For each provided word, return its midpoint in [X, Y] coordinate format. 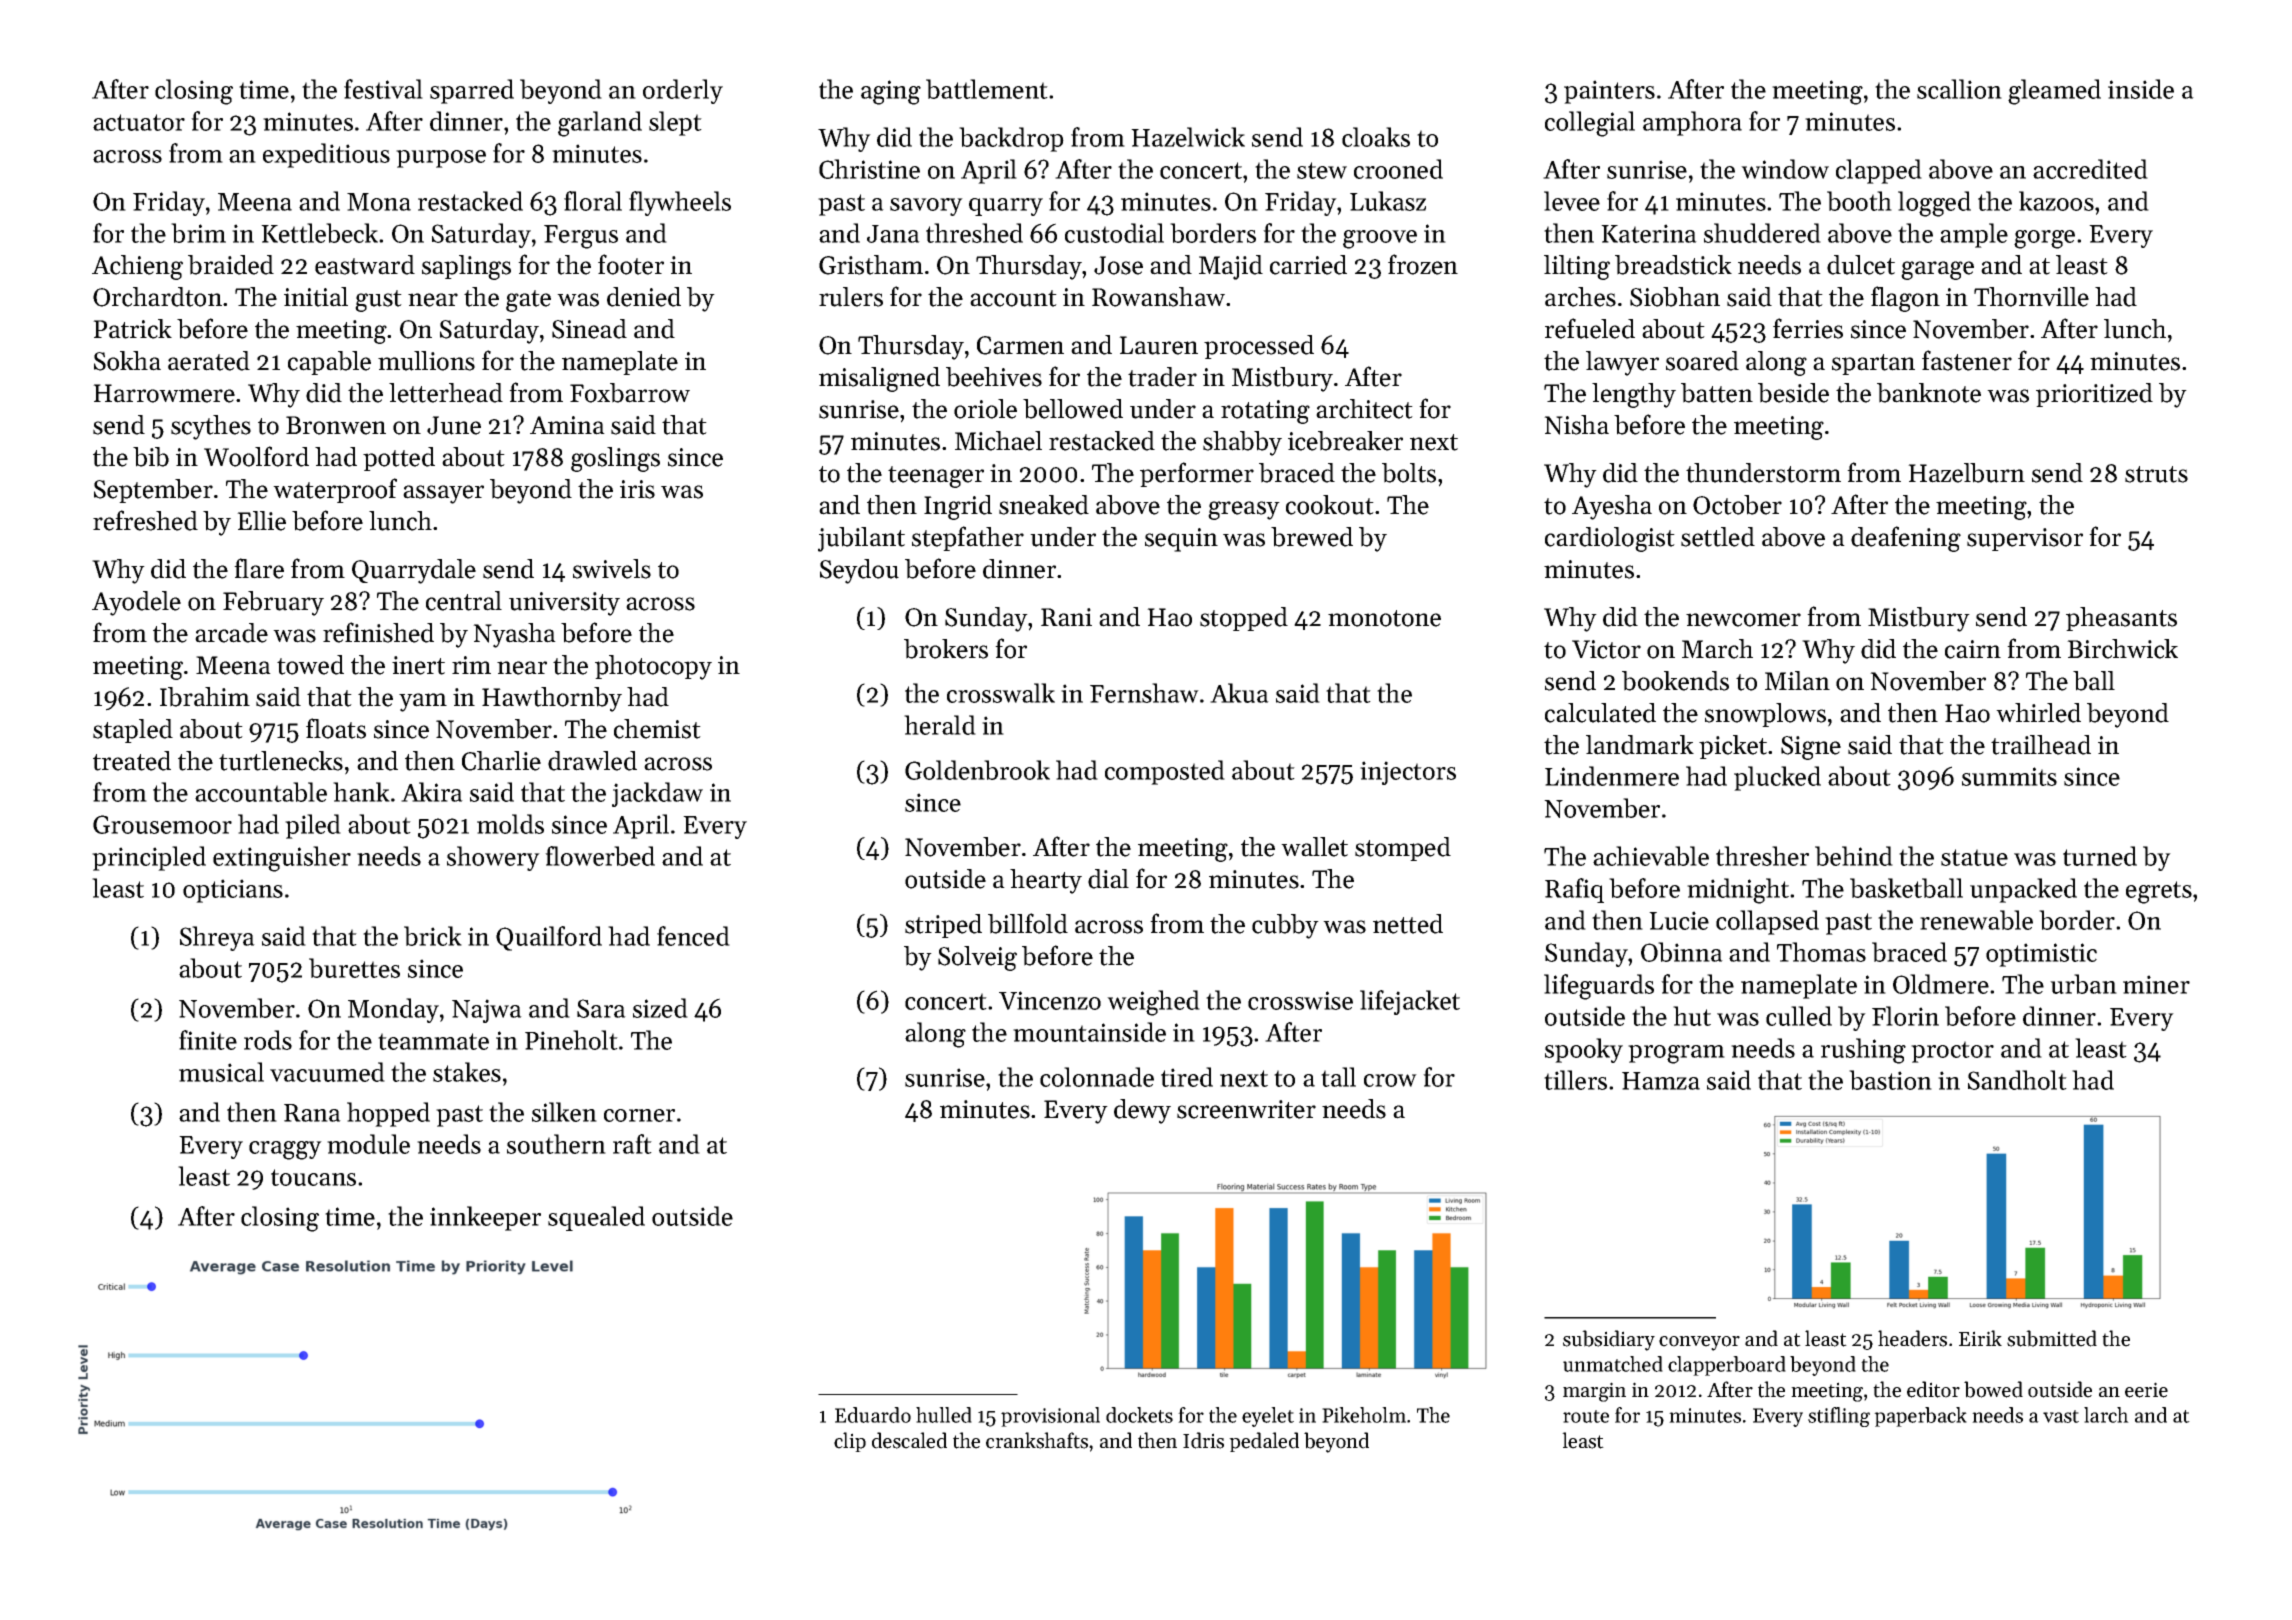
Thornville [2031, 297]
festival [383, 89]
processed [1259, 347]
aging [891, 92]
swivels [612, 569]
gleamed [2054, 92]
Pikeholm [1364, 1415]
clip [850, 1442]
